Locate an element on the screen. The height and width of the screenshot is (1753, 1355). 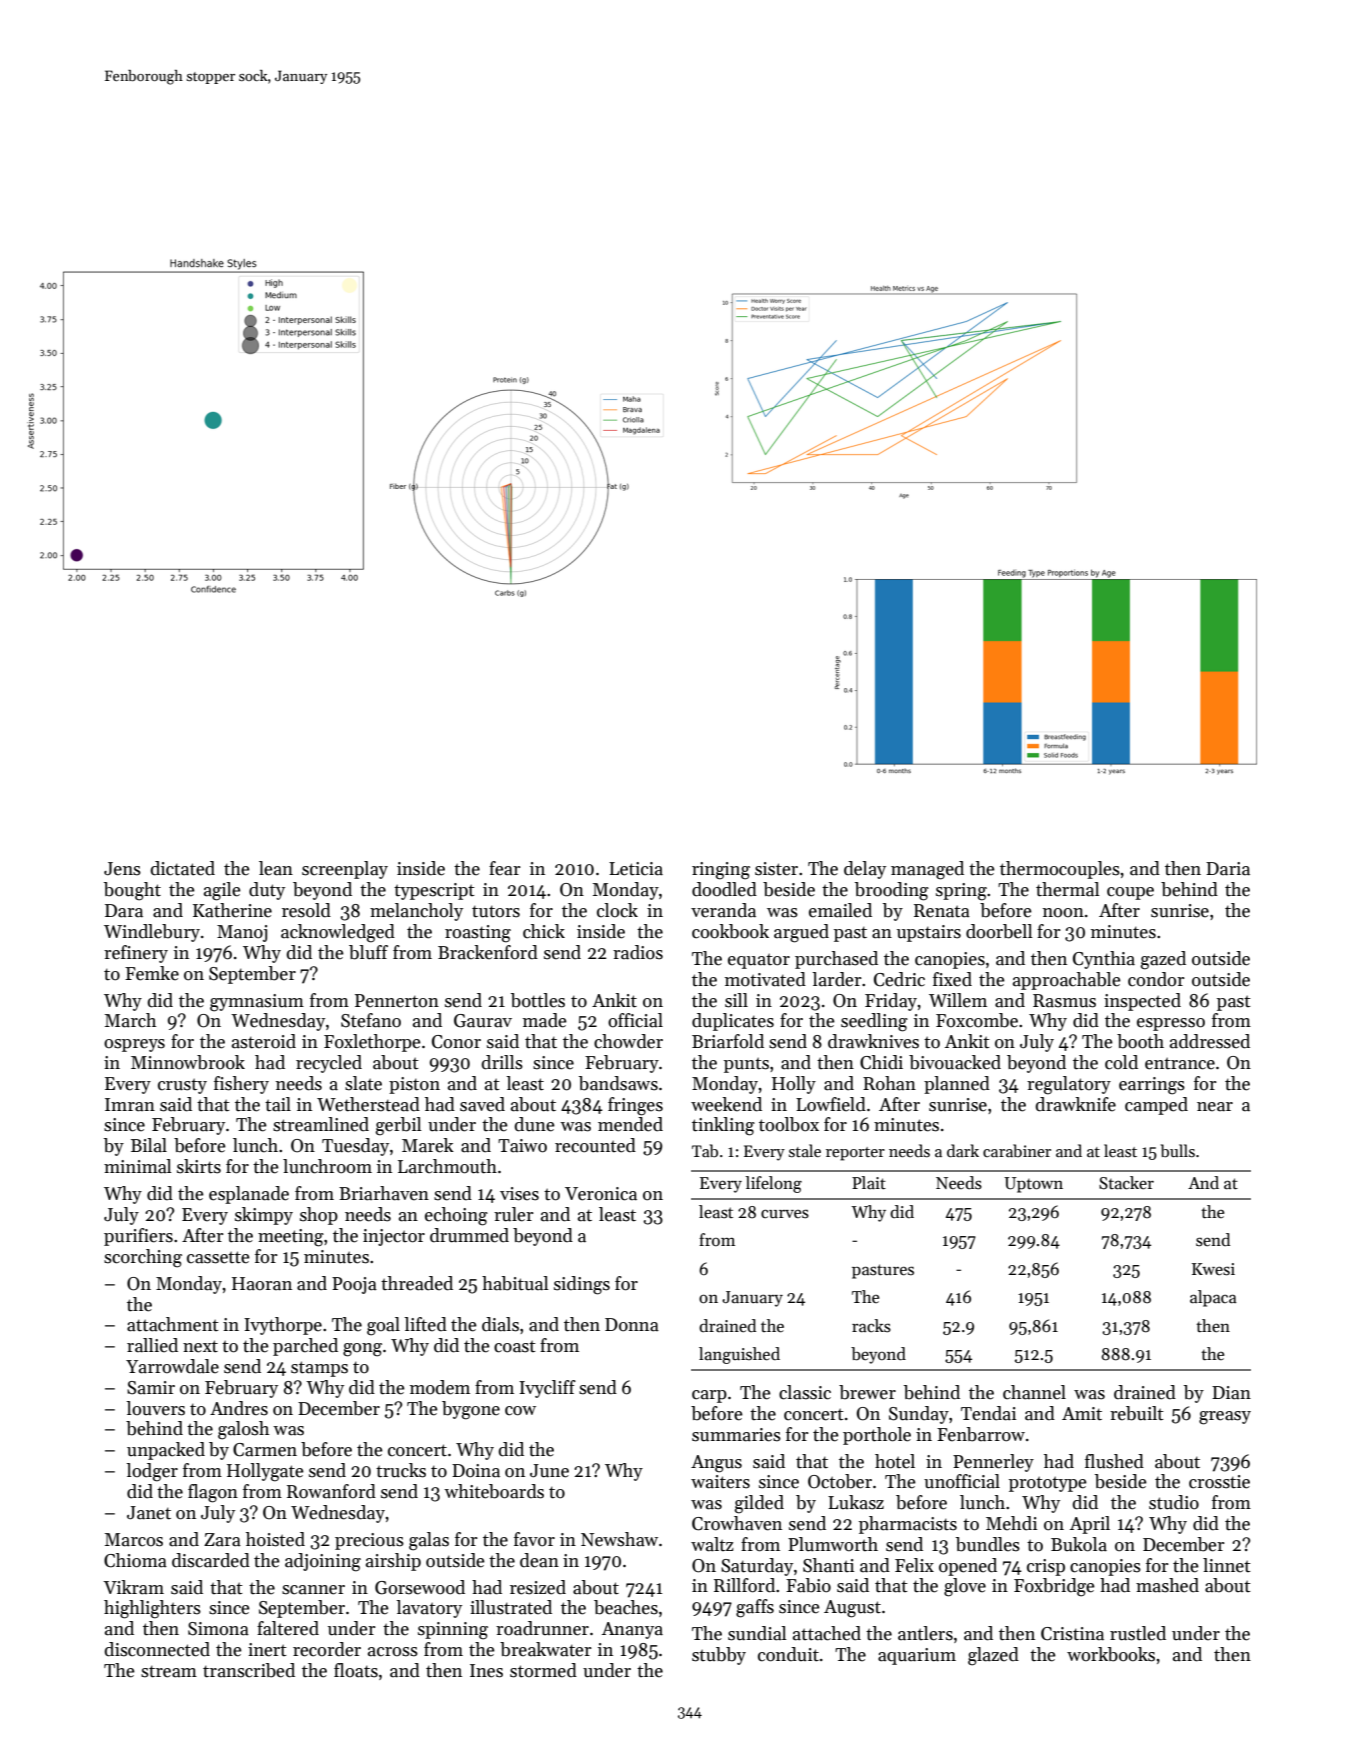
seedling is located at coordinates (874, 1022).
